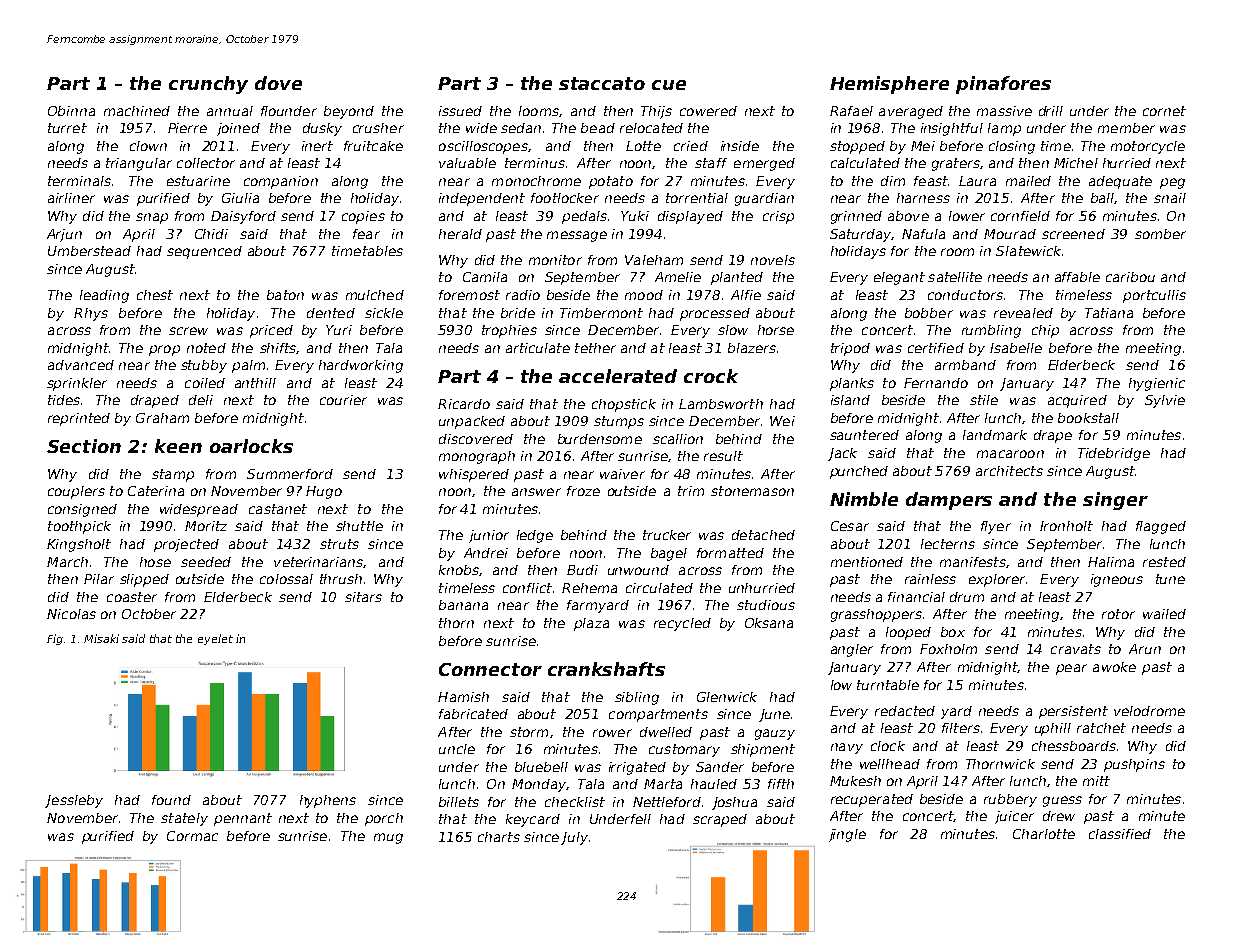  What do you see at coordinates (201, 400) in the image?
I see `deli` at bounding box center [201, 400].
